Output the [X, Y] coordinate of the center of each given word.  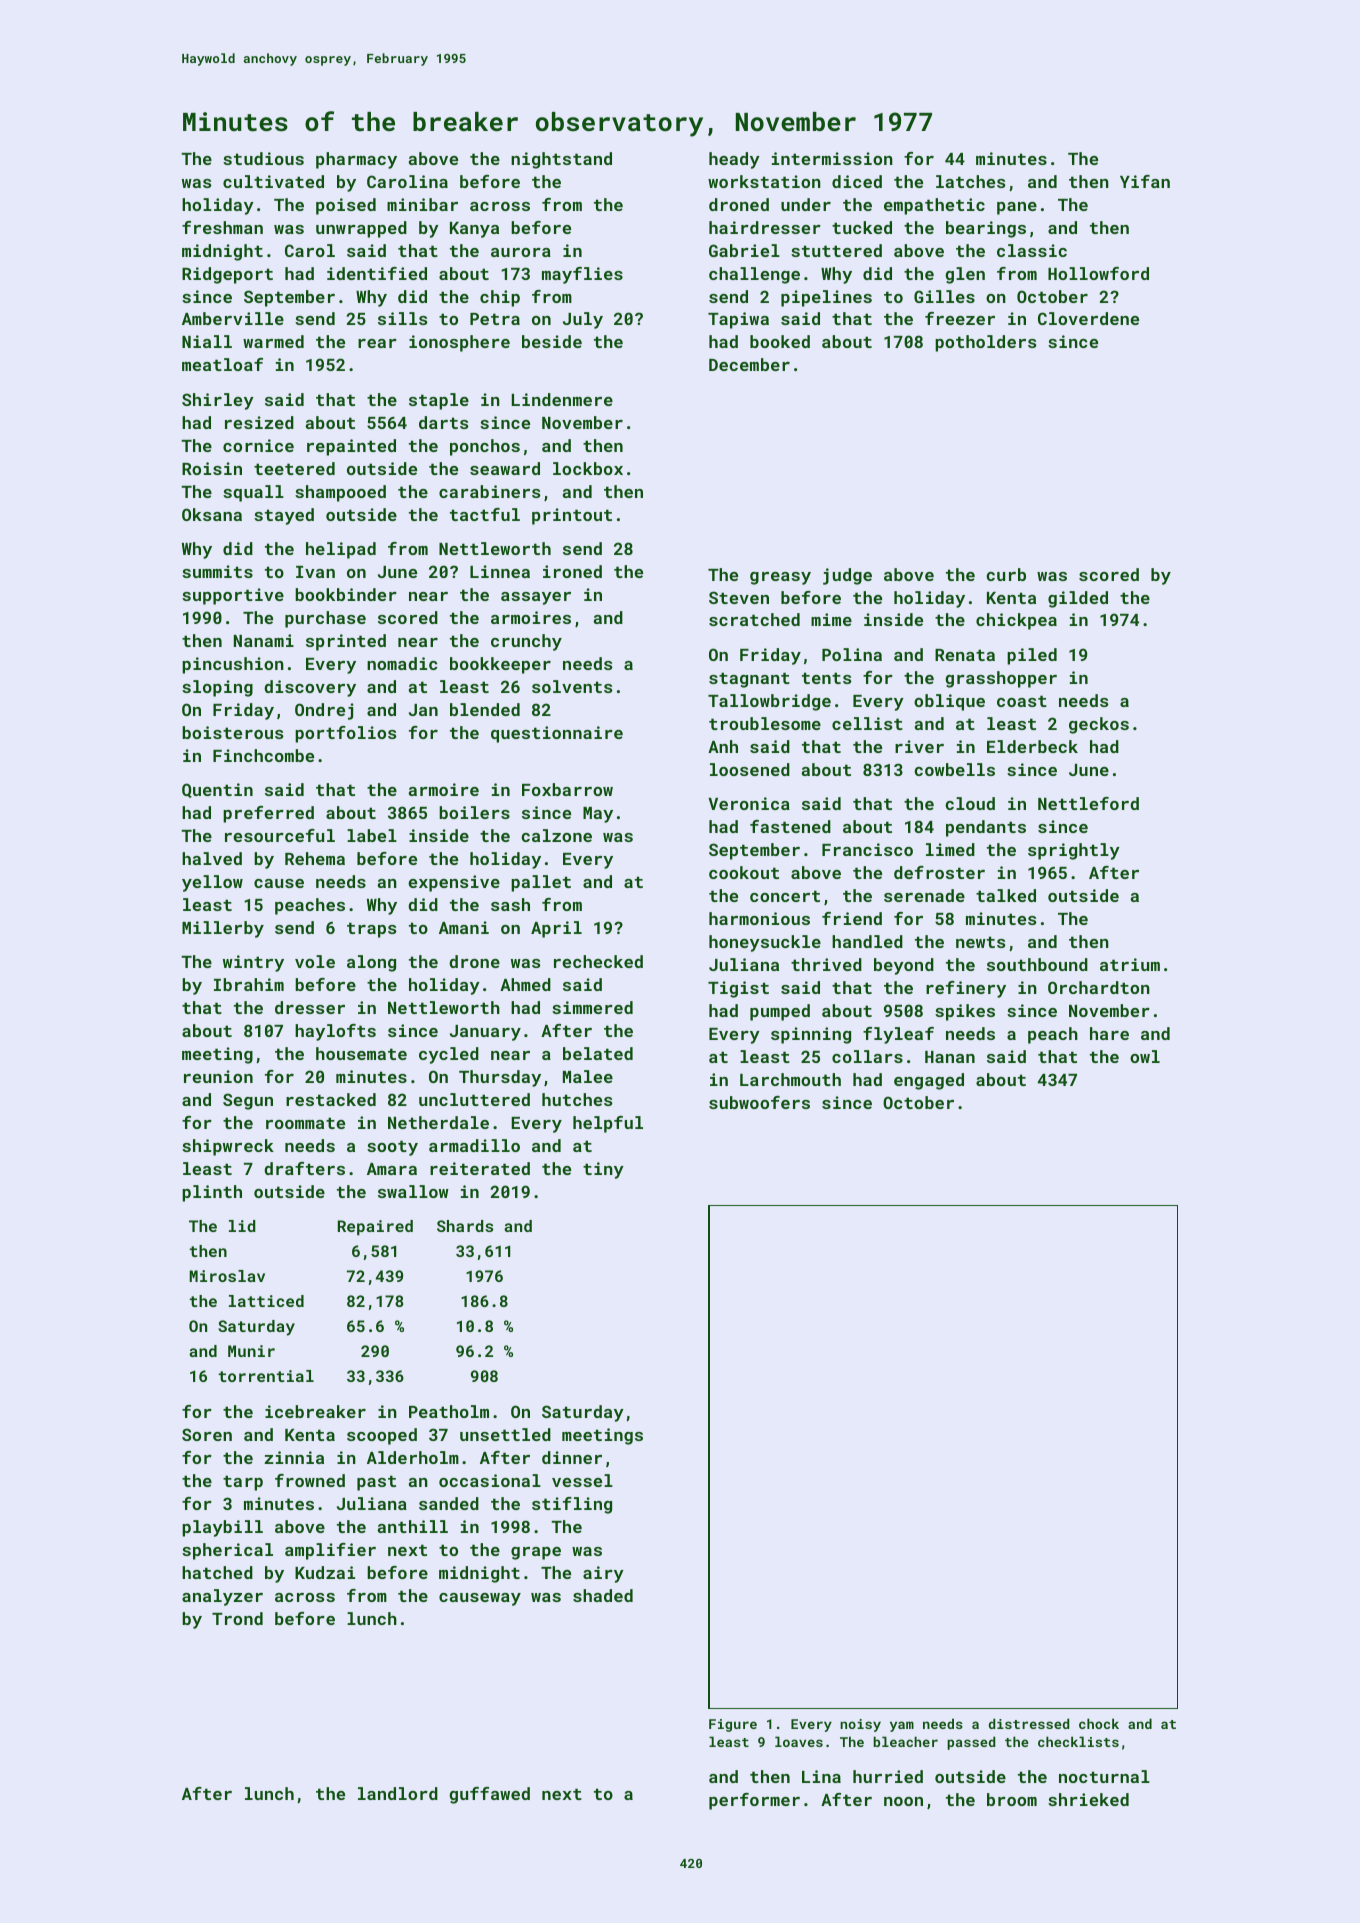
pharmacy [356, 160]
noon [903, 1801]
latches [971, 181]
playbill [222, 1528]
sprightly [1074, 851]
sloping [217, 688]
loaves [799, 1741]
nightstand [561, 160]
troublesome [765, 723]
